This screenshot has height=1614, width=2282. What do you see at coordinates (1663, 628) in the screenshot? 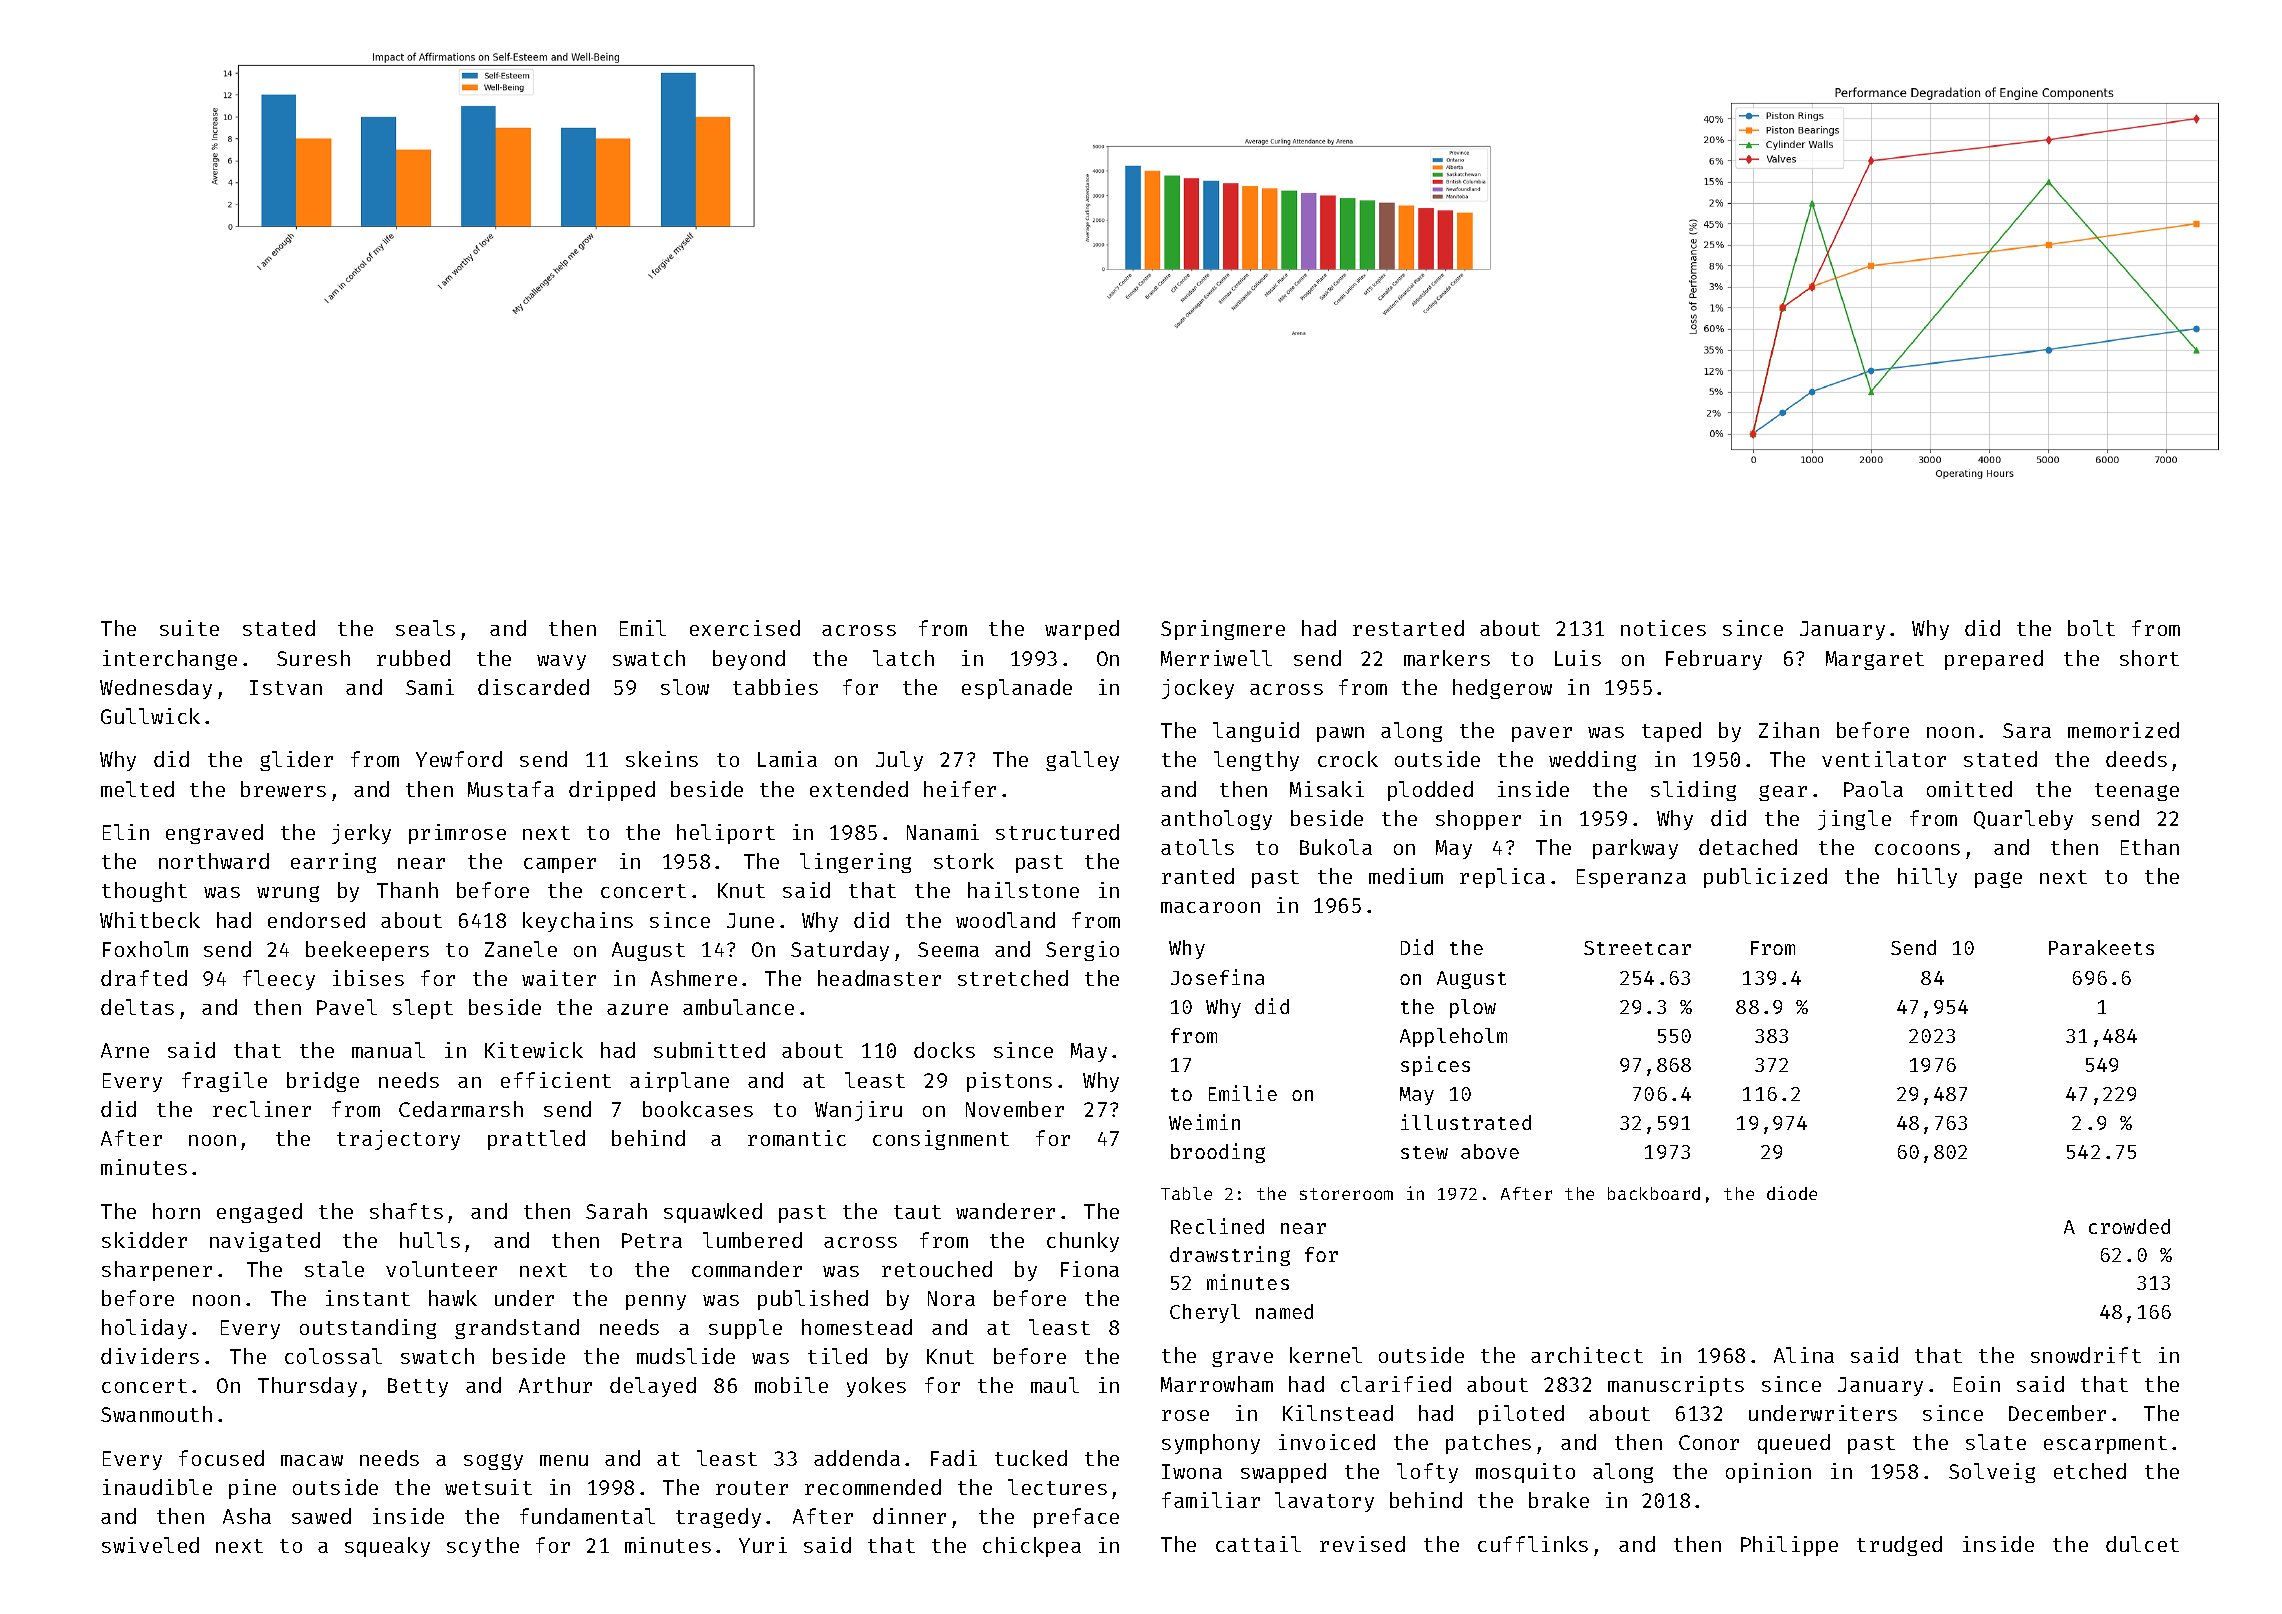
I see `notices` at bounding box center [1663, 628].
